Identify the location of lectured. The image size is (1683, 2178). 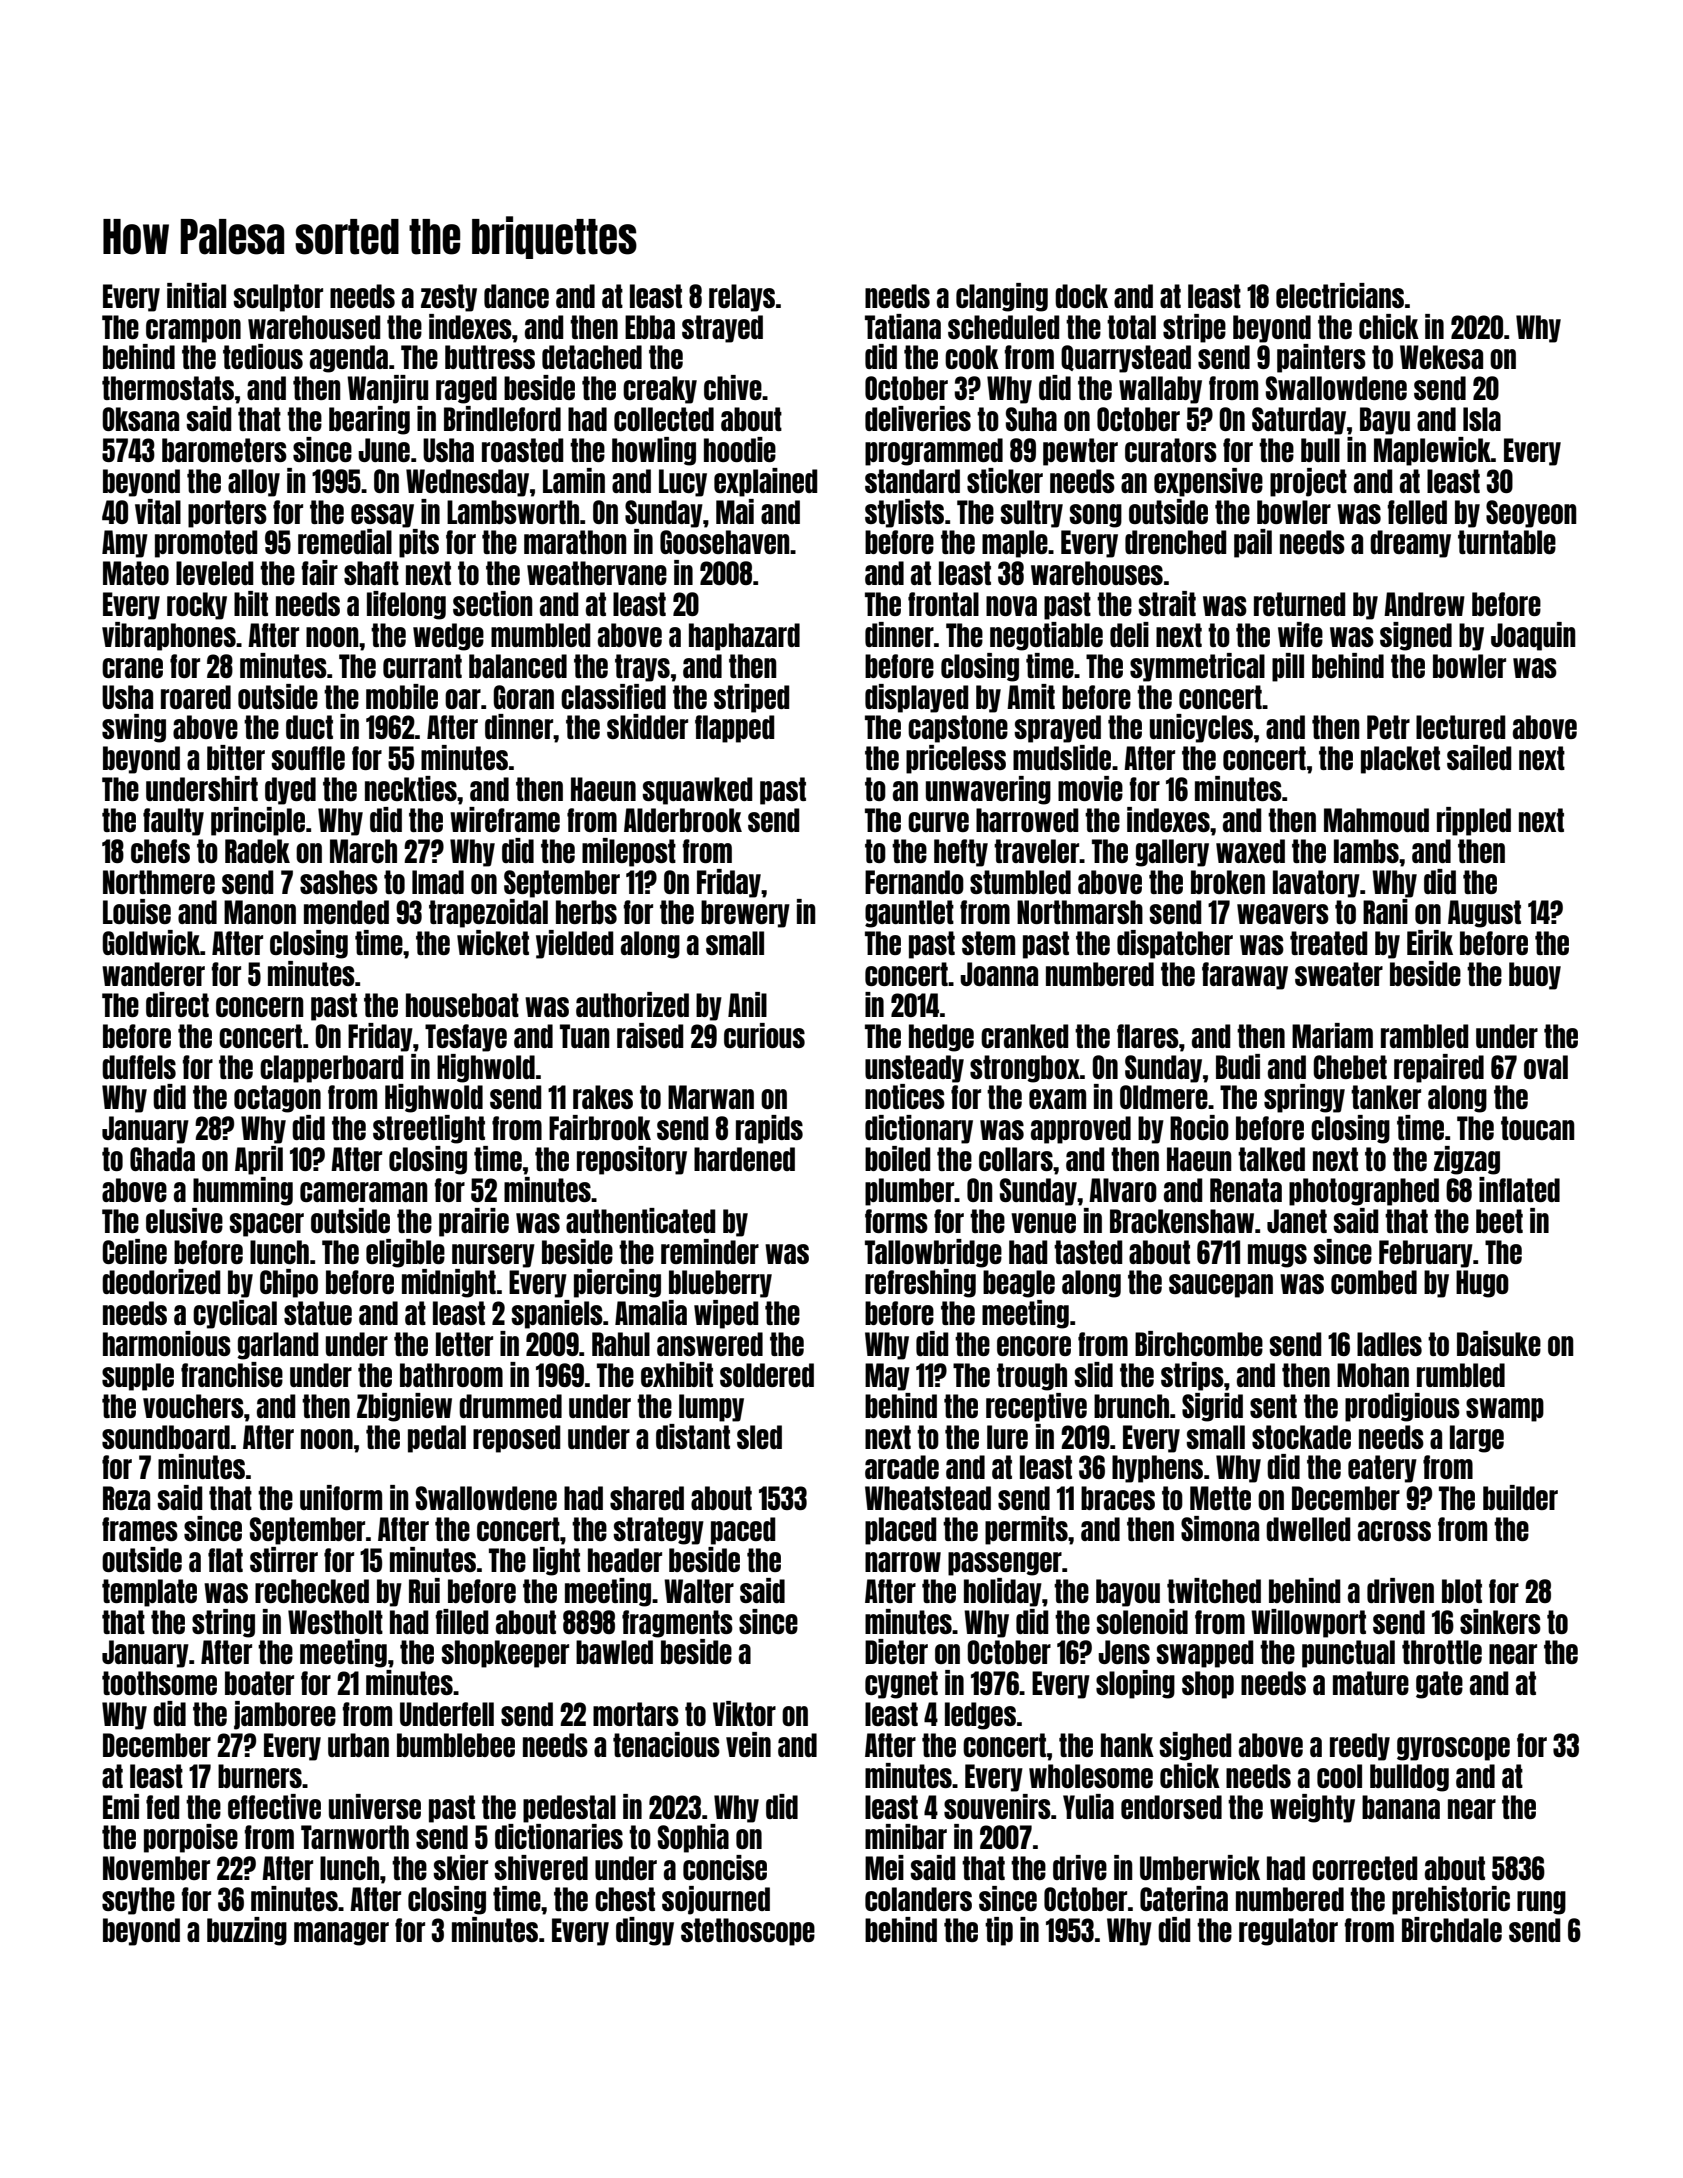
(1461, 727).
